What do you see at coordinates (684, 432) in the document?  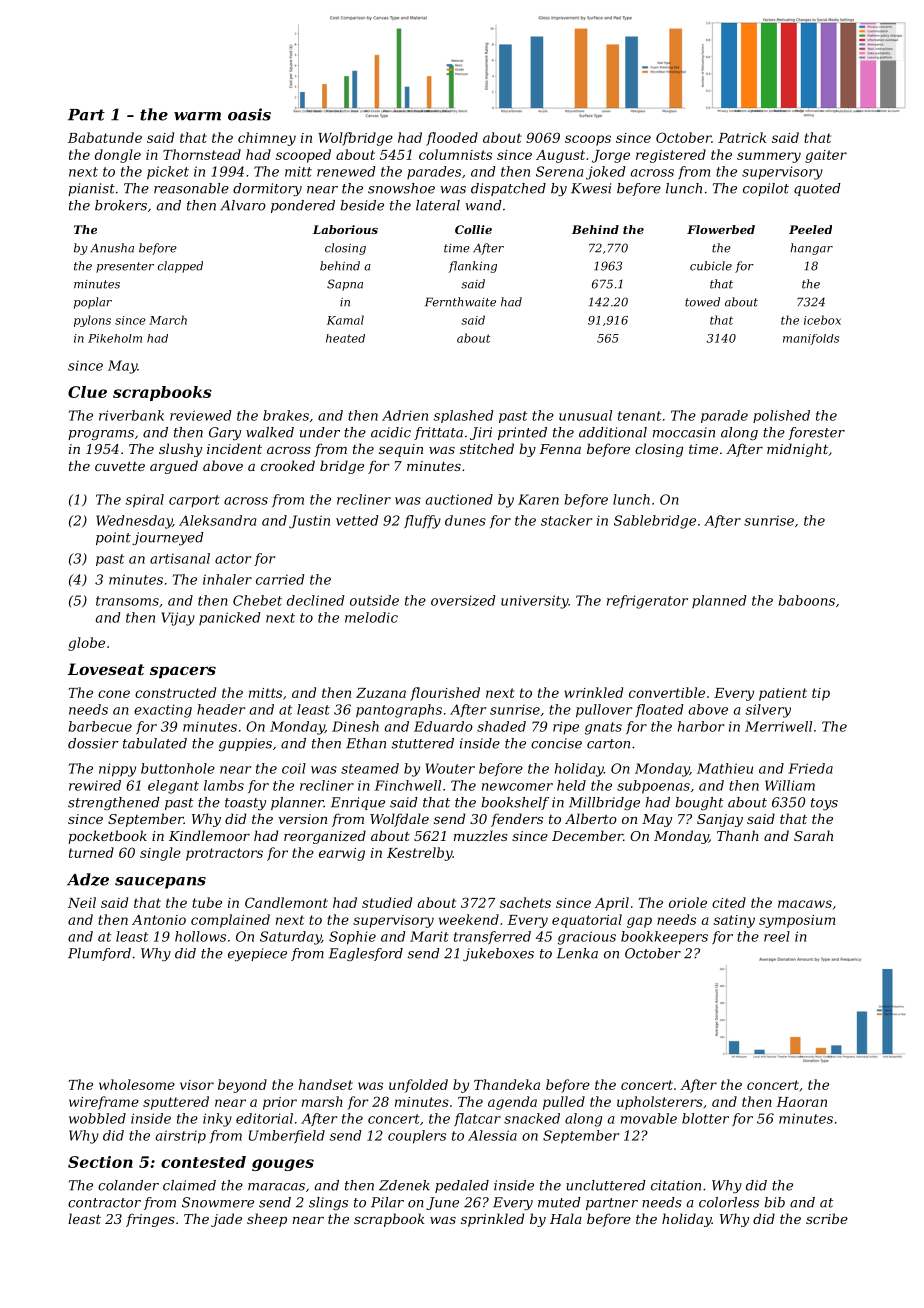 I see `moccasin` at bounding box center [684, 432].
